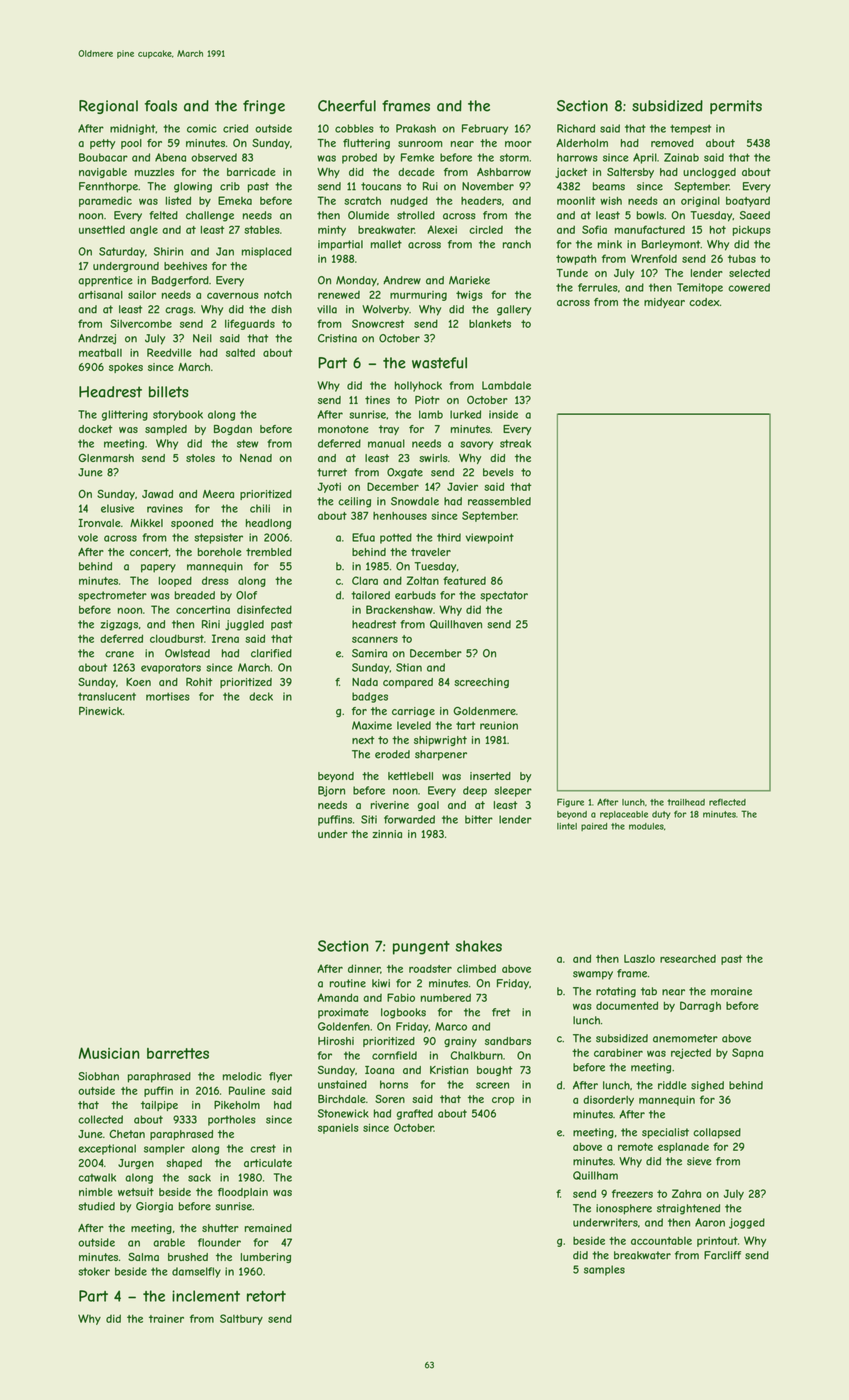  What do you see at coordinates (664, 303) in the screenshot?
I see `midyear` at bounding box center [664, 303].
